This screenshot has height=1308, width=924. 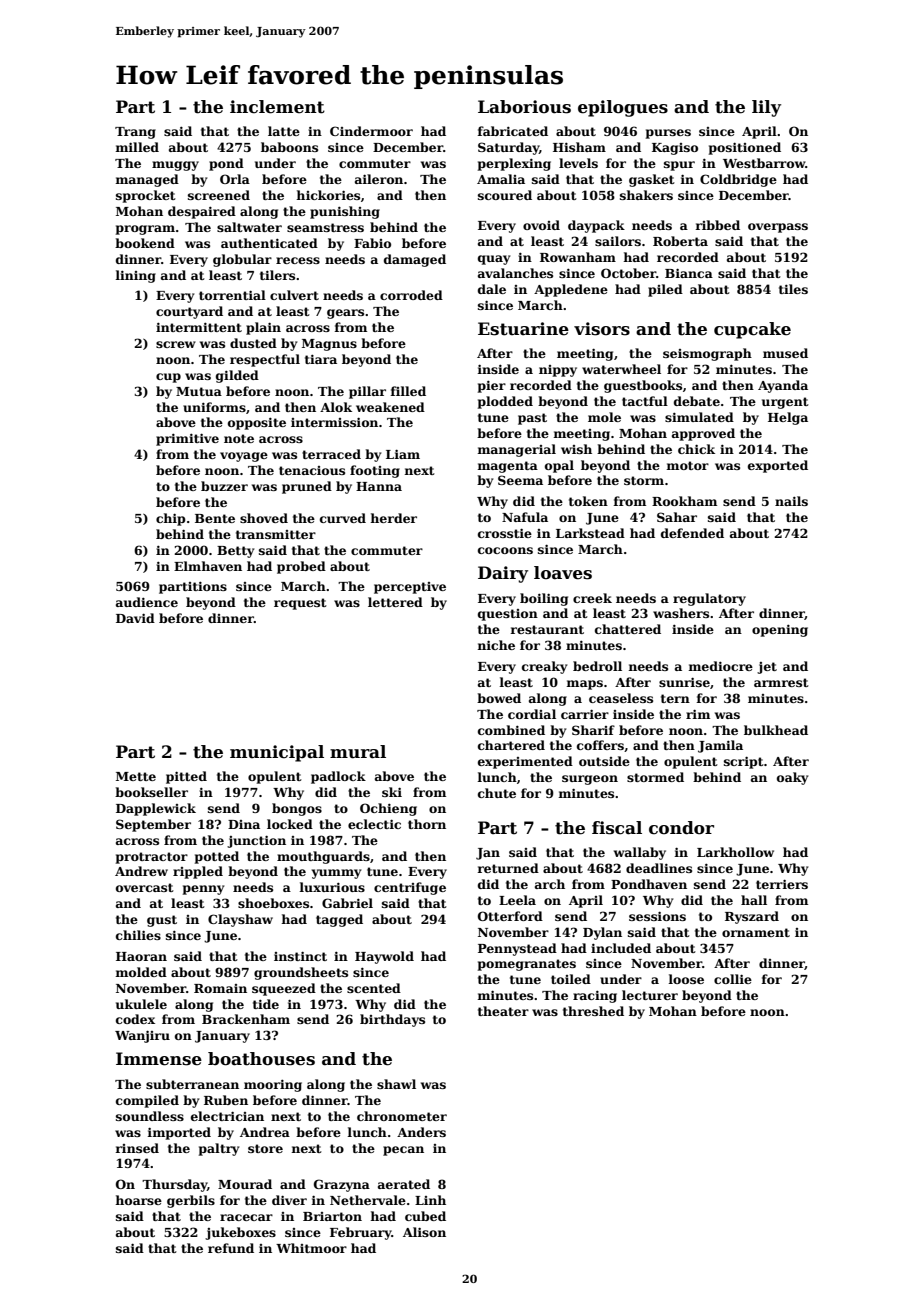 What do you see at coordinates (524, 107) in the screenshot?
I see `Laborious` at bounding box center [524, 107].
